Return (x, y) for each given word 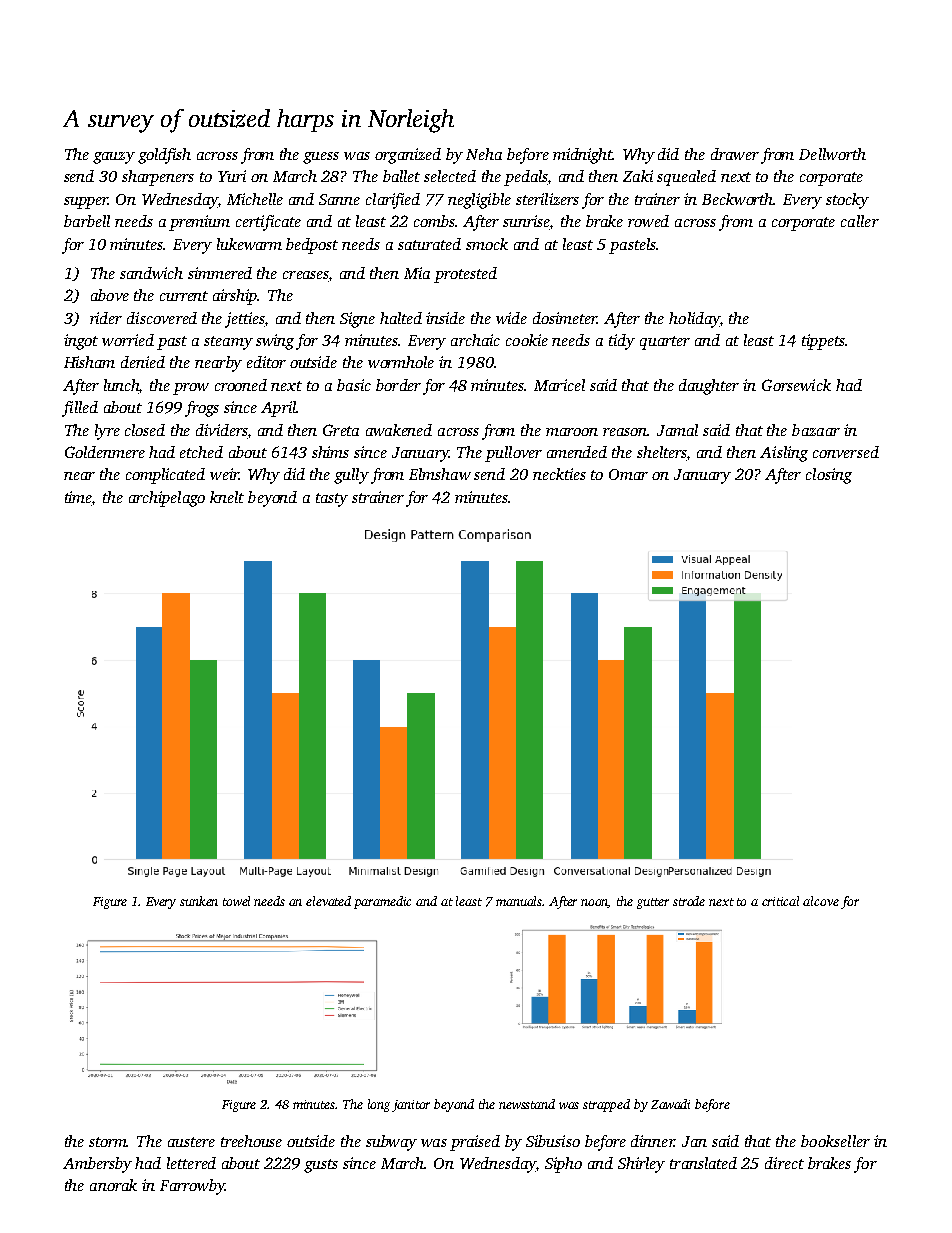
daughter (709, 387)
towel (236, 901)
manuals (519, 901)
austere (191, 1142)
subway (391, 1143)
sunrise (526, 222)
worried (128, 340)
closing (829, 476)
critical (780, 901)
